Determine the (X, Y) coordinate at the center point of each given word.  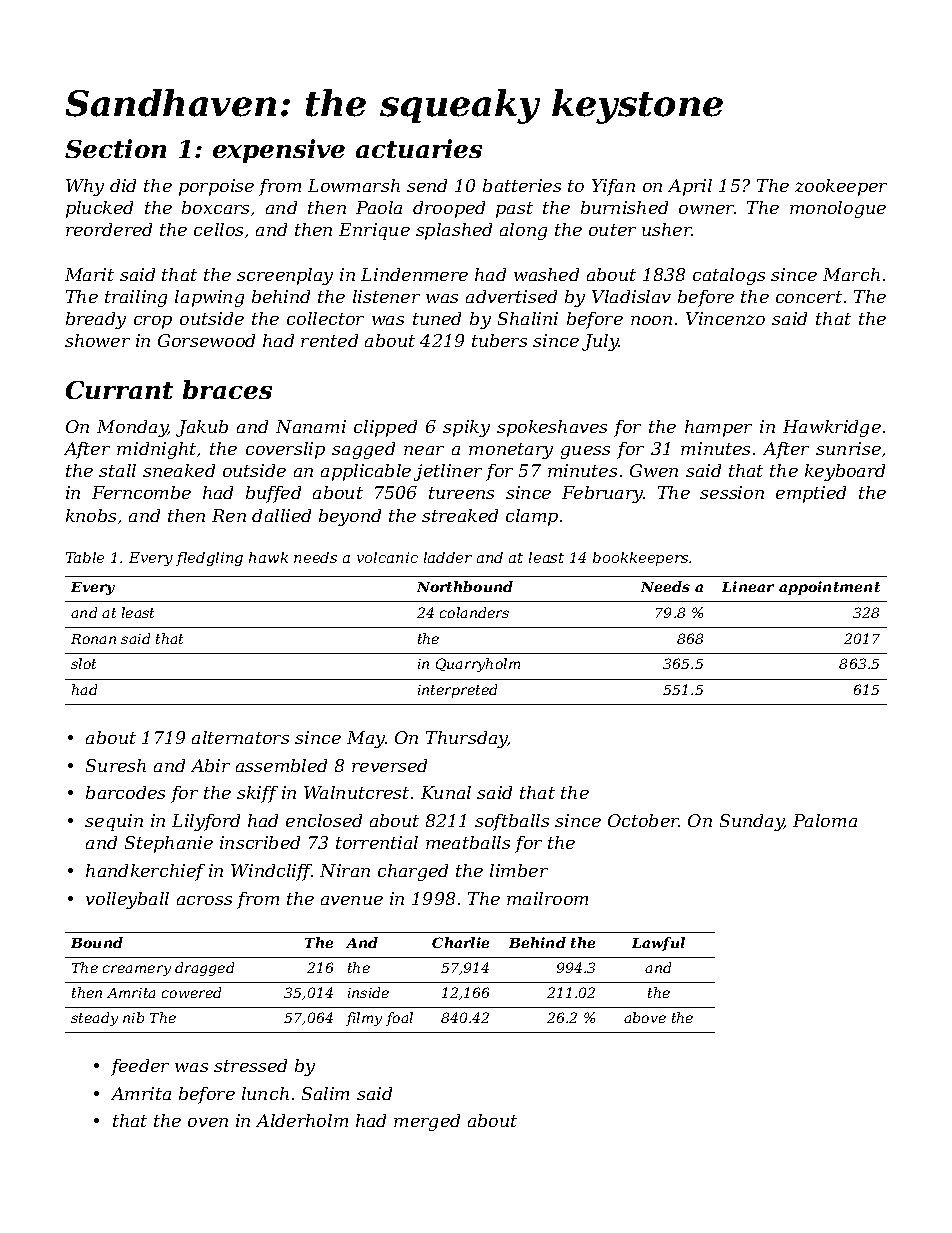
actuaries (419, 148)
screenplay (285, 276)
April (690, 187)
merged (427, 1122)
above (645, 1017)
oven (208, 1122)
